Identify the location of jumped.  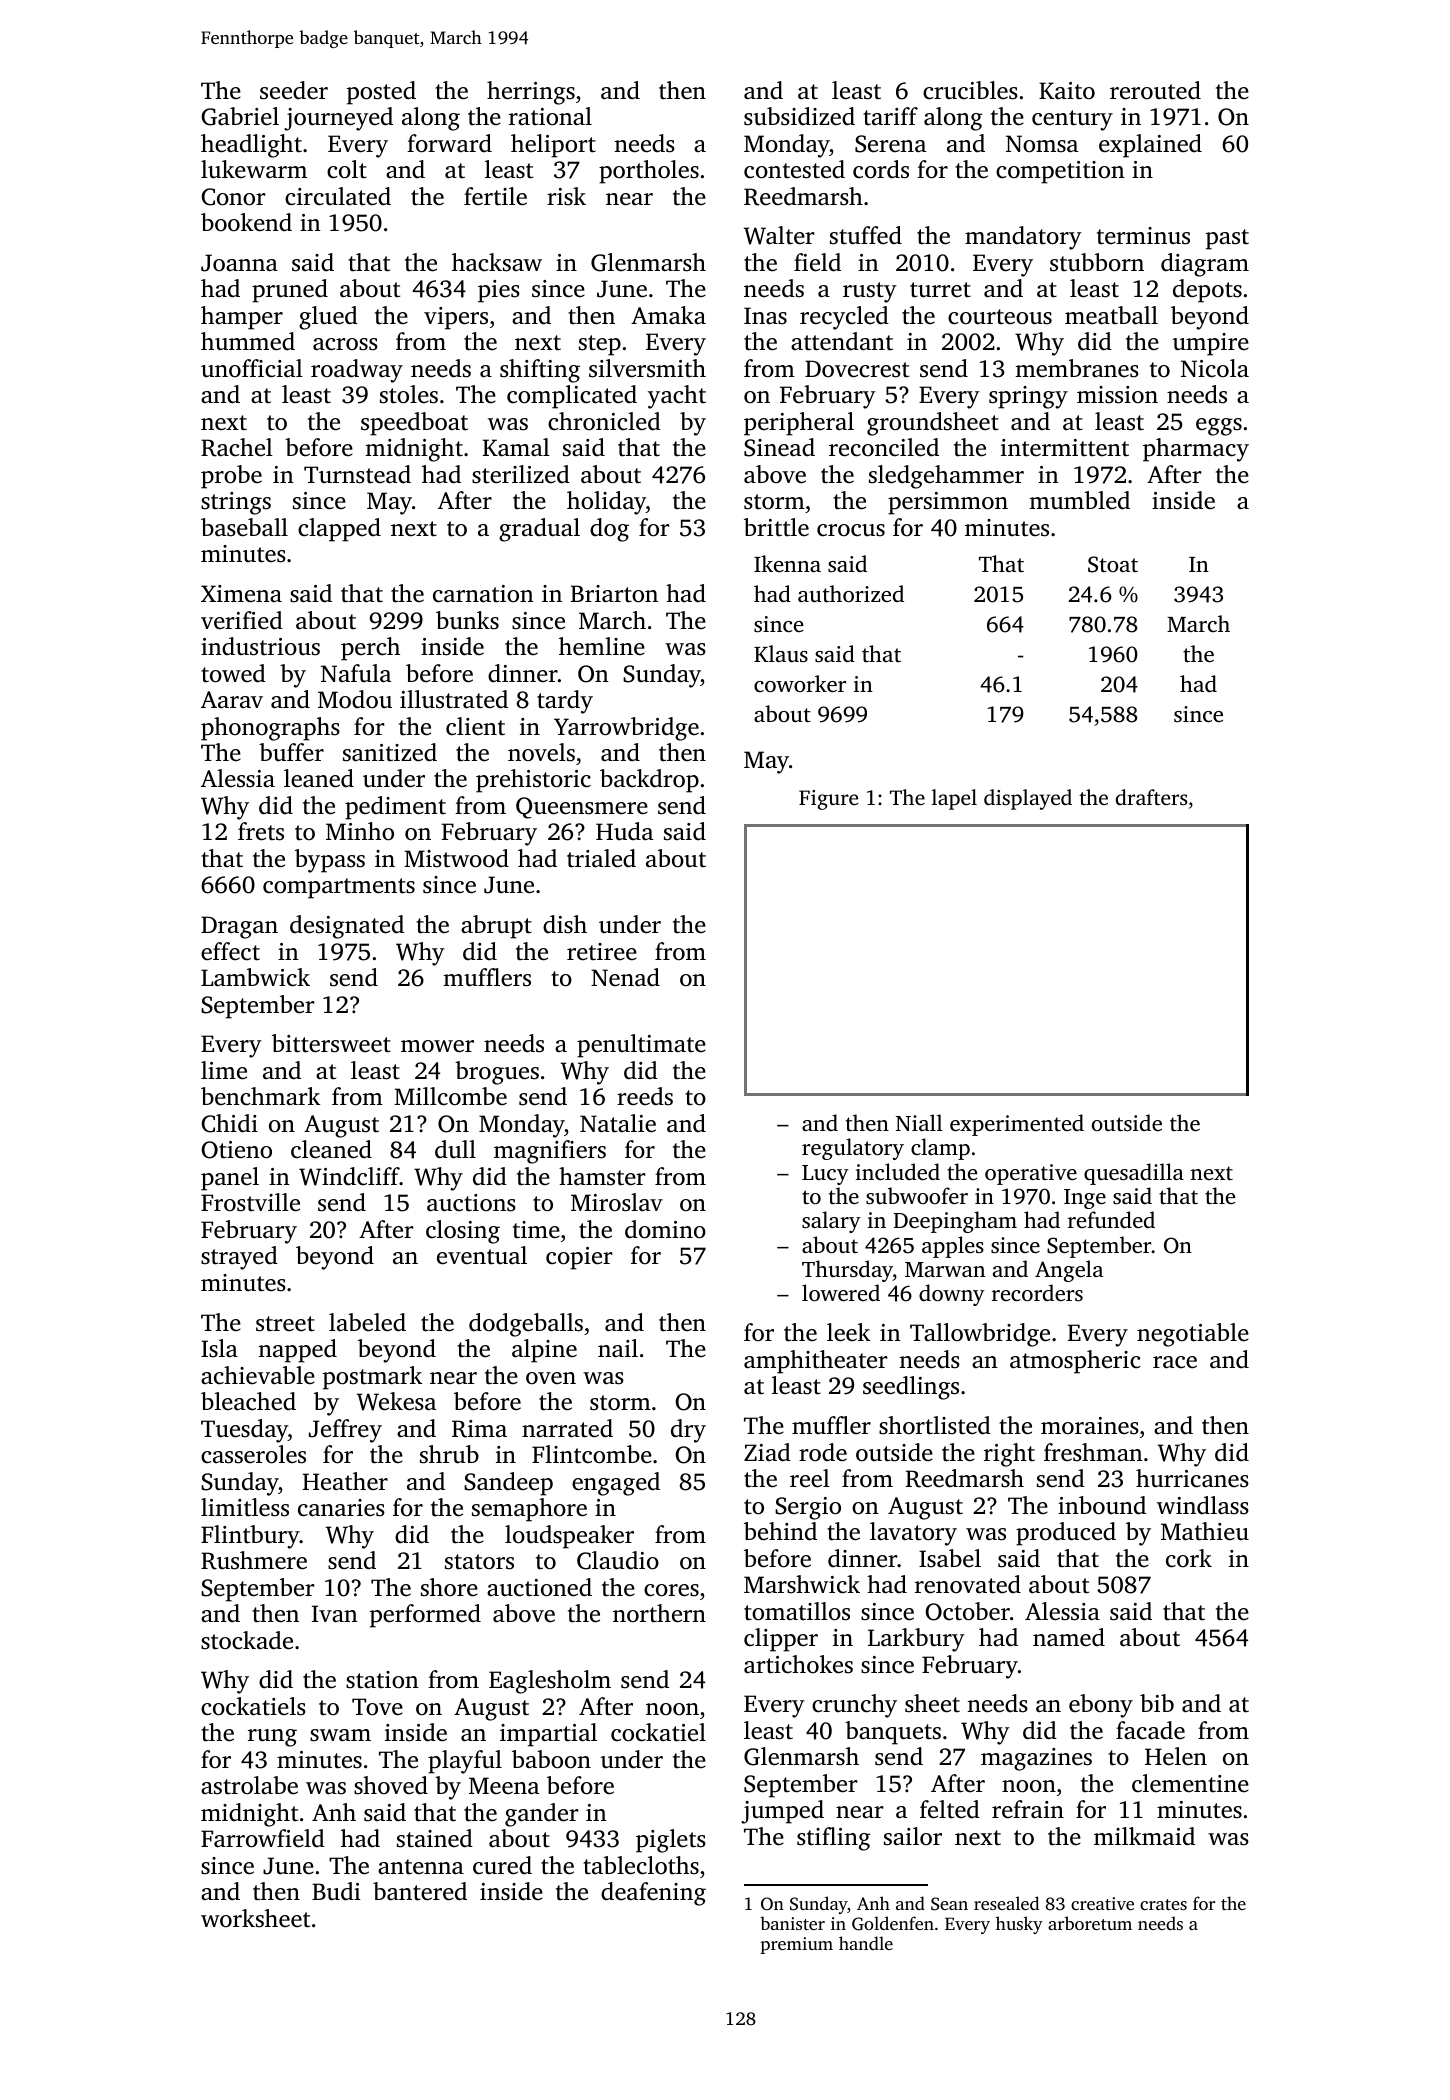
(782, 1812).
